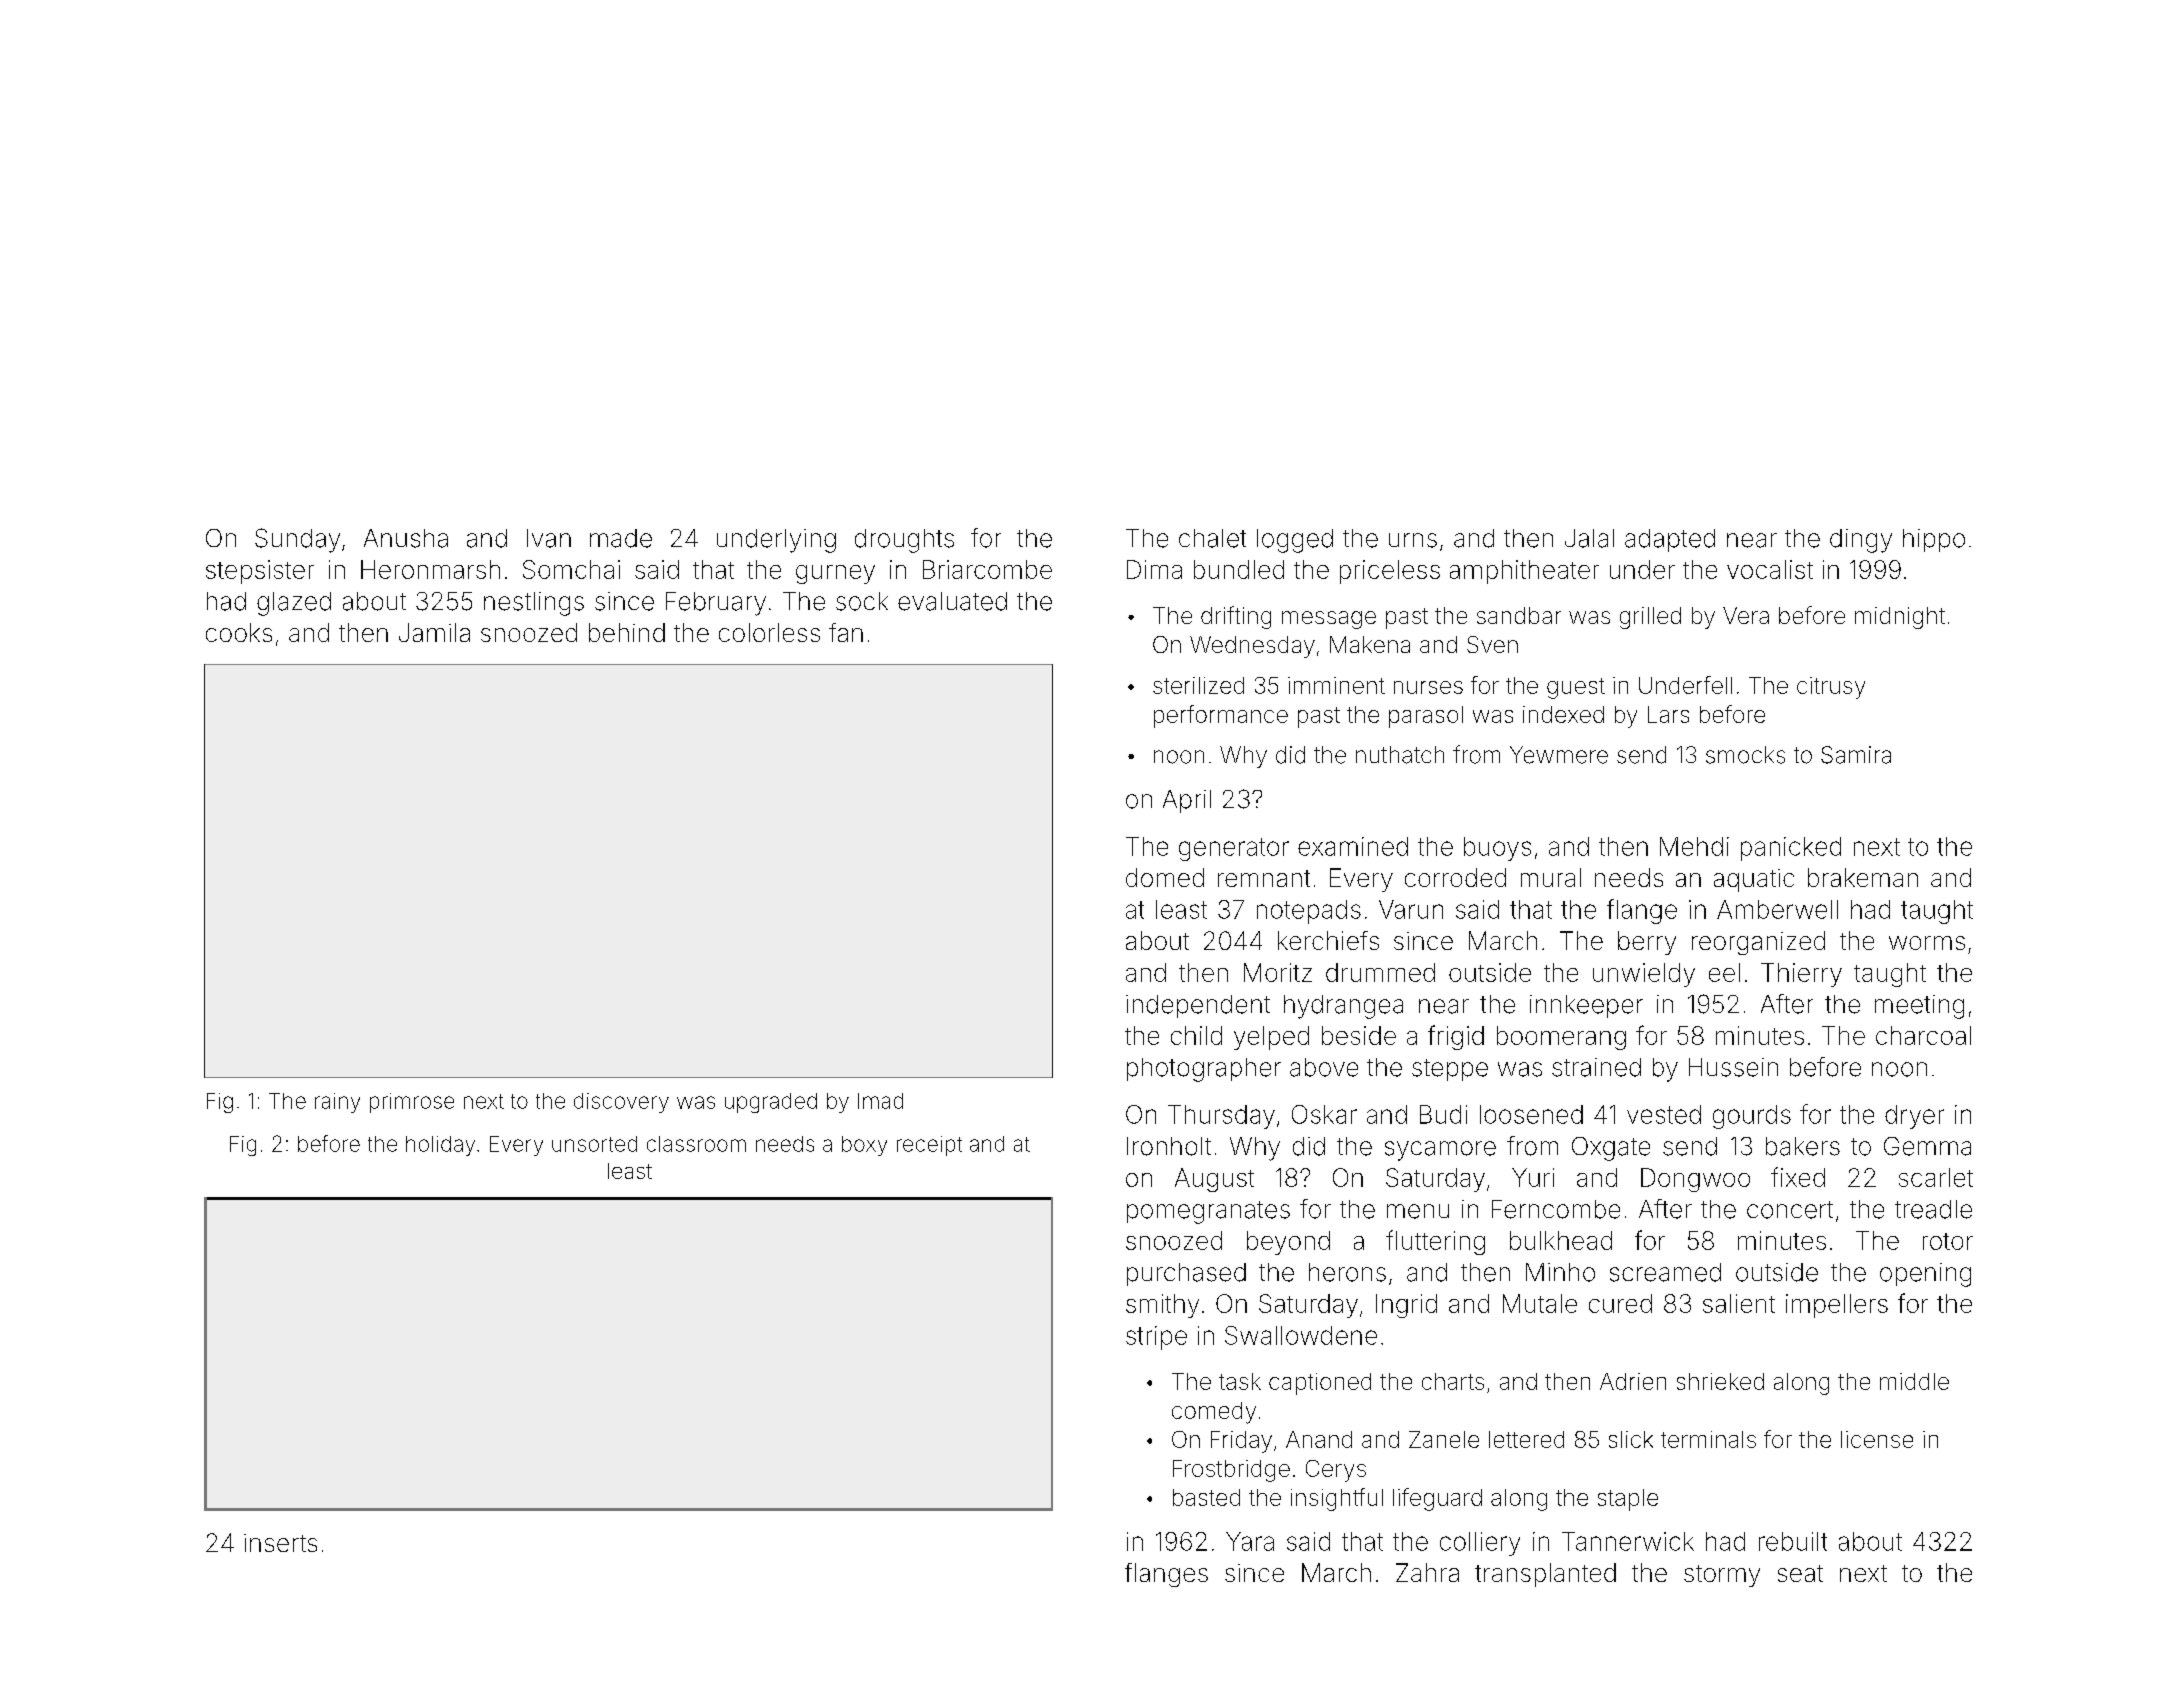  Describe the element at coordinates (1628, 1541) in the screenshot. I see `Tannerwick` at that location.
